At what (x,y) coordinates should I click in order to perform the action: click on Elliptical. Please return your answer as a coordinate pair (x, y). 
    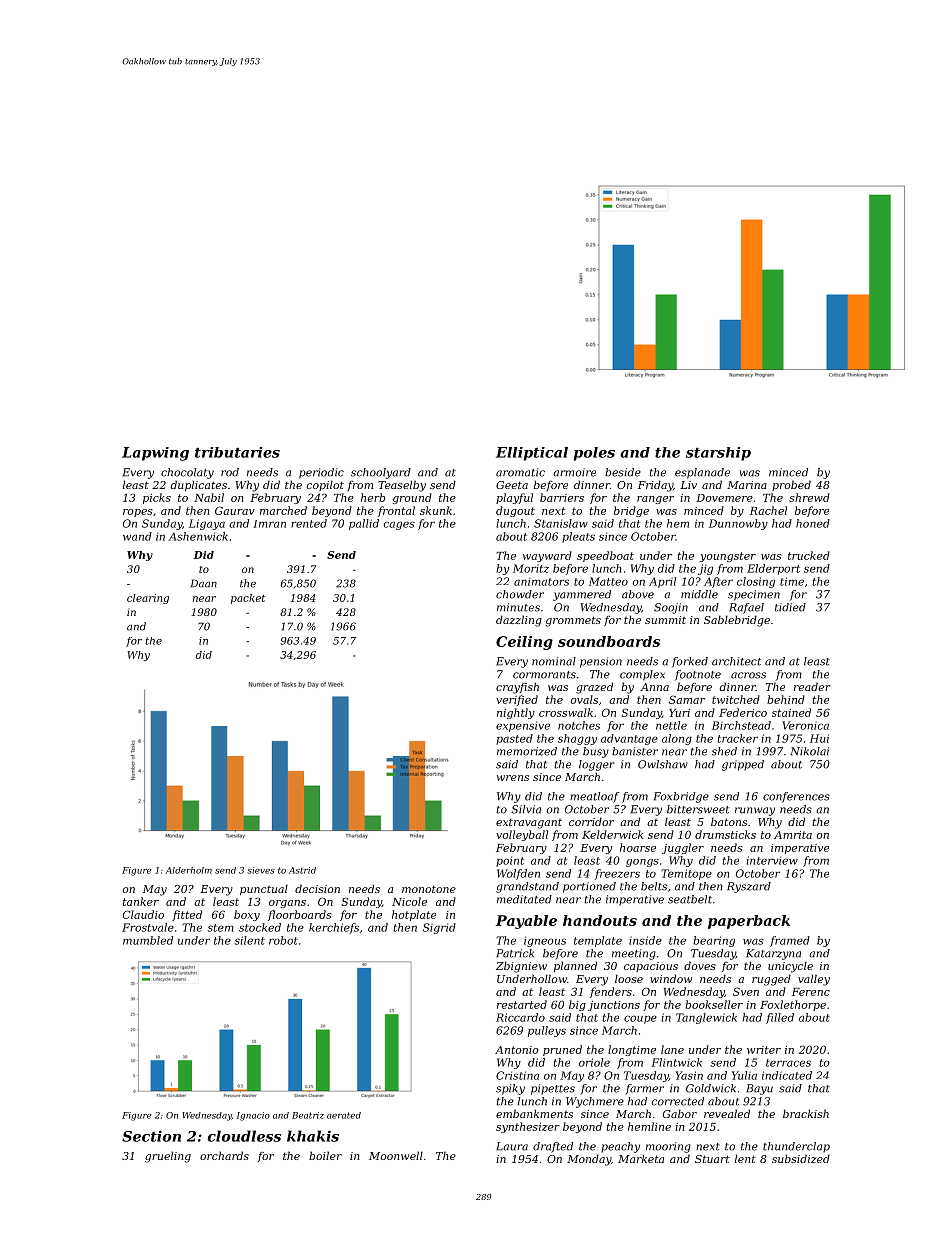
    Looking at the image, I should click on (532, 454).
